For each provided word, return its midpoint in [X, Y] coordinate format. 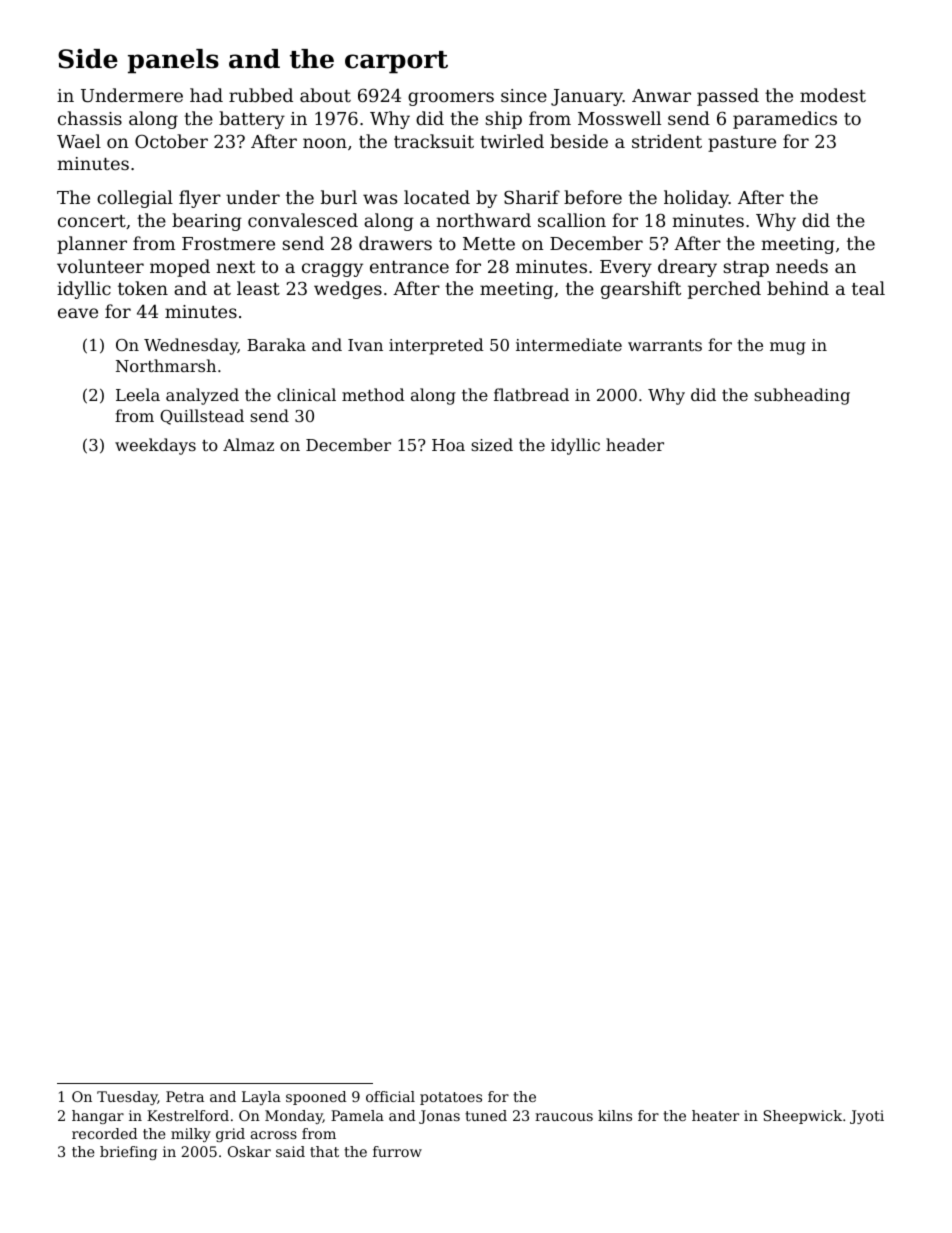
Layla [261, 1098]
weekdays [155, 446]
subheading [802, 396]
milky [191, 1135]
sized [492, 444]
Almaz [248, 444]
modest [833, 95]
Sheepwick [803, 1117]
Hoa [448, 445]
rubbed [261, 95]
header [635, 444]
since [524, 95]
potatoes [451, 1098]
